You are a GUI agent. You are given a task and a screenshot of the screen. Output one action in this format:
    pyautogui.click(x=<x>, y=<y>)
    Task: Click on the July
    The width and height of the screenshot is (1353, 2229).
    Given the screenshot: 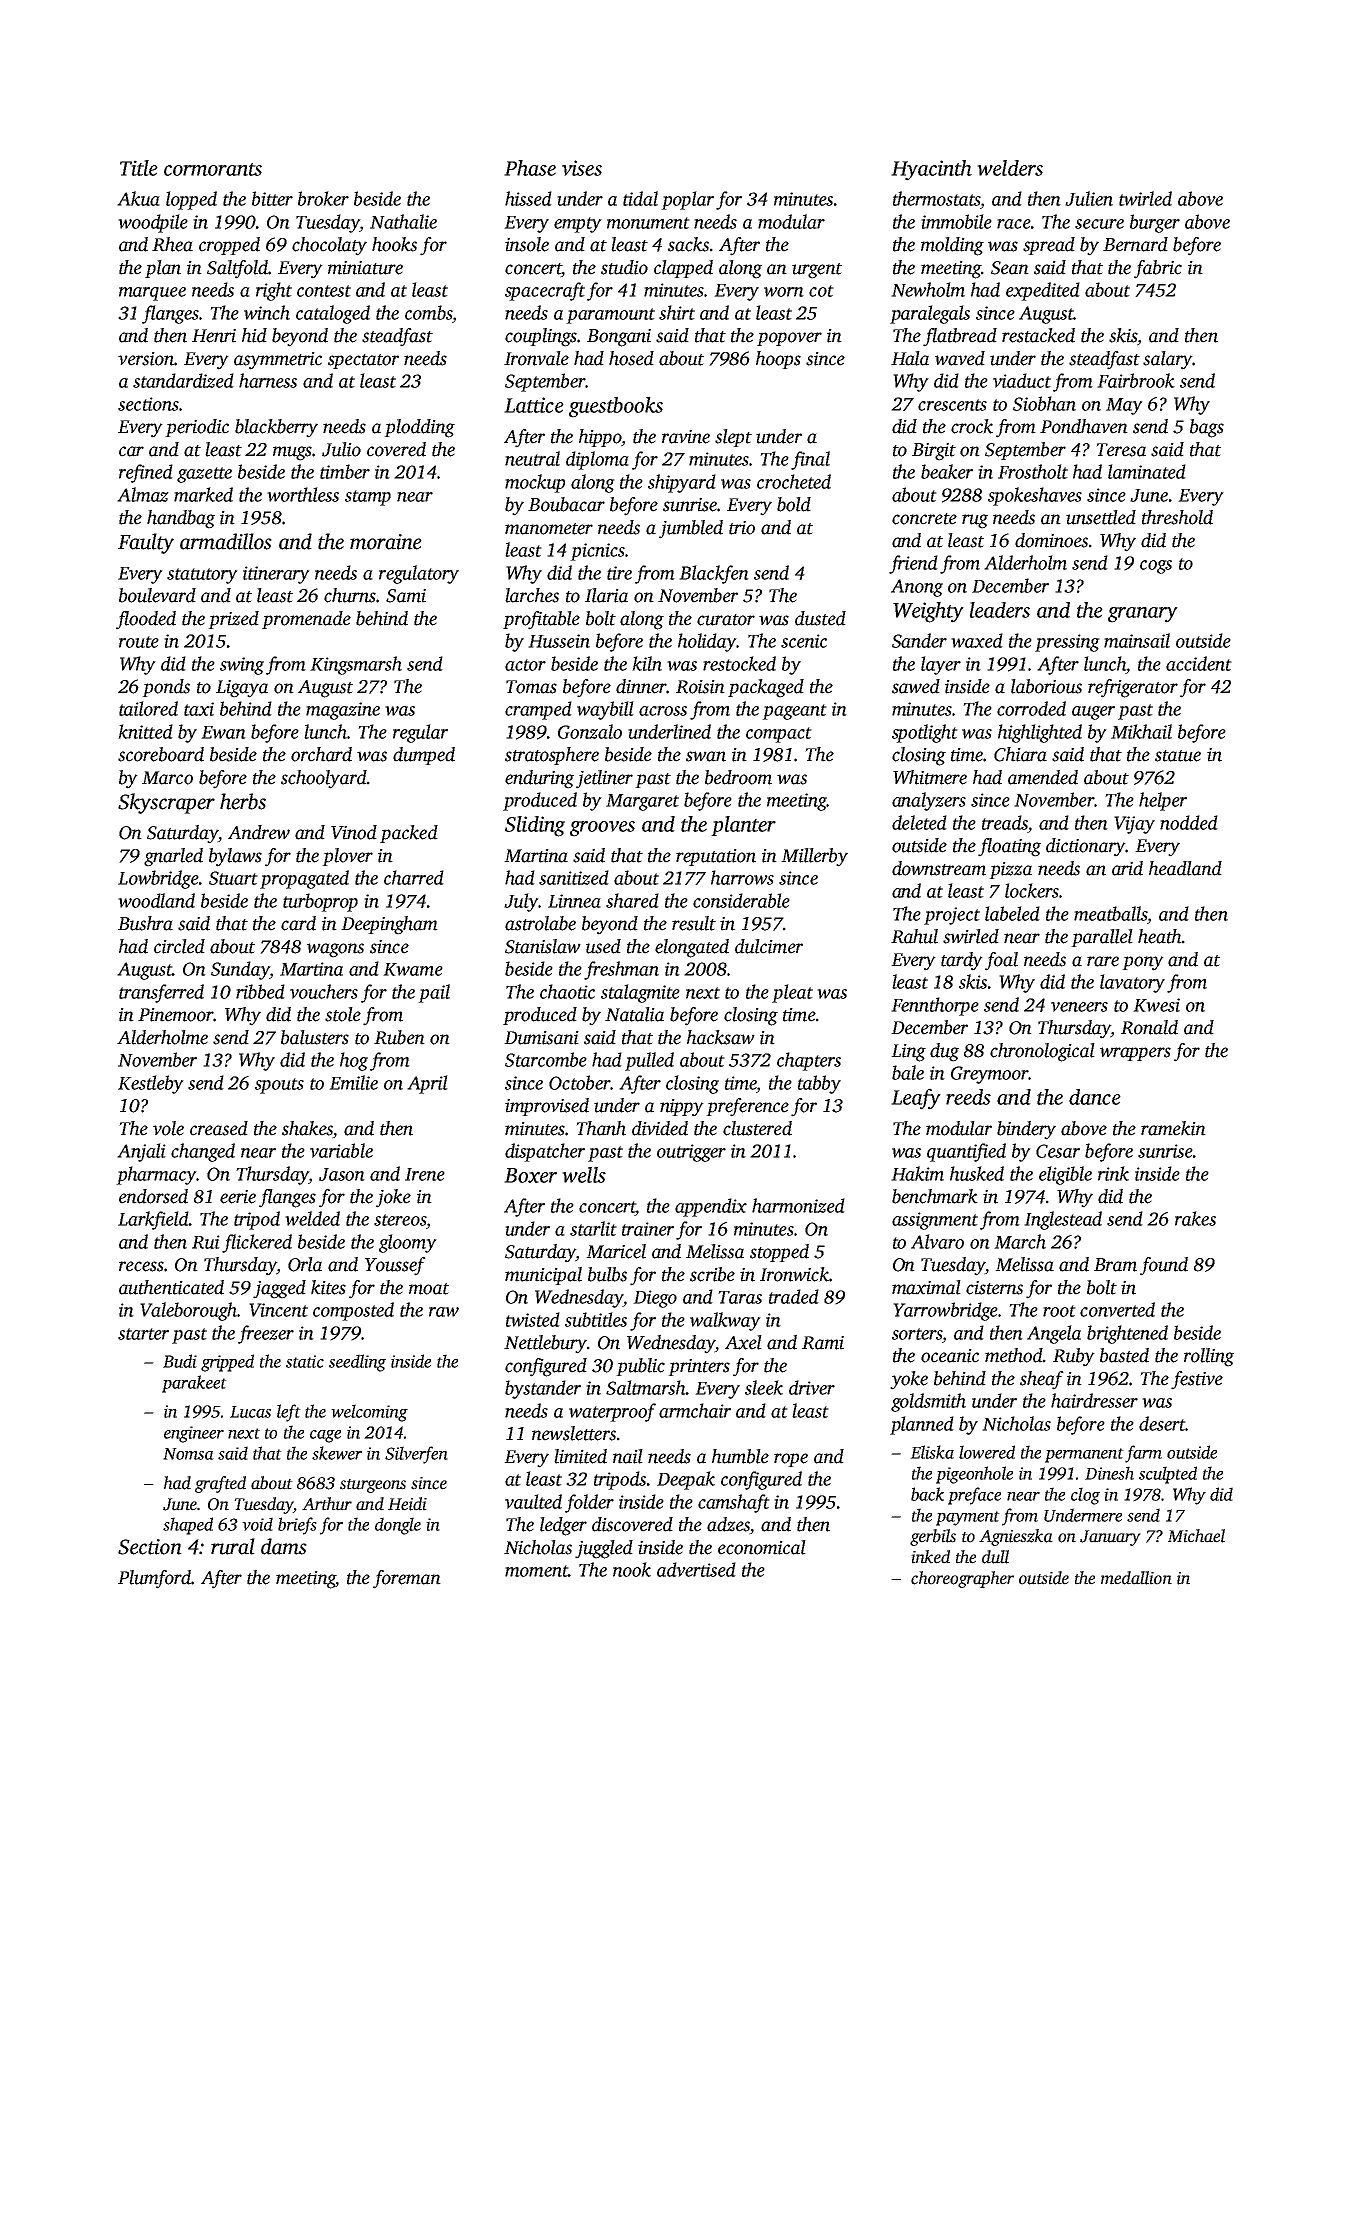 What is the action you would take?
    pyautogui.click(x=521, y=902)
